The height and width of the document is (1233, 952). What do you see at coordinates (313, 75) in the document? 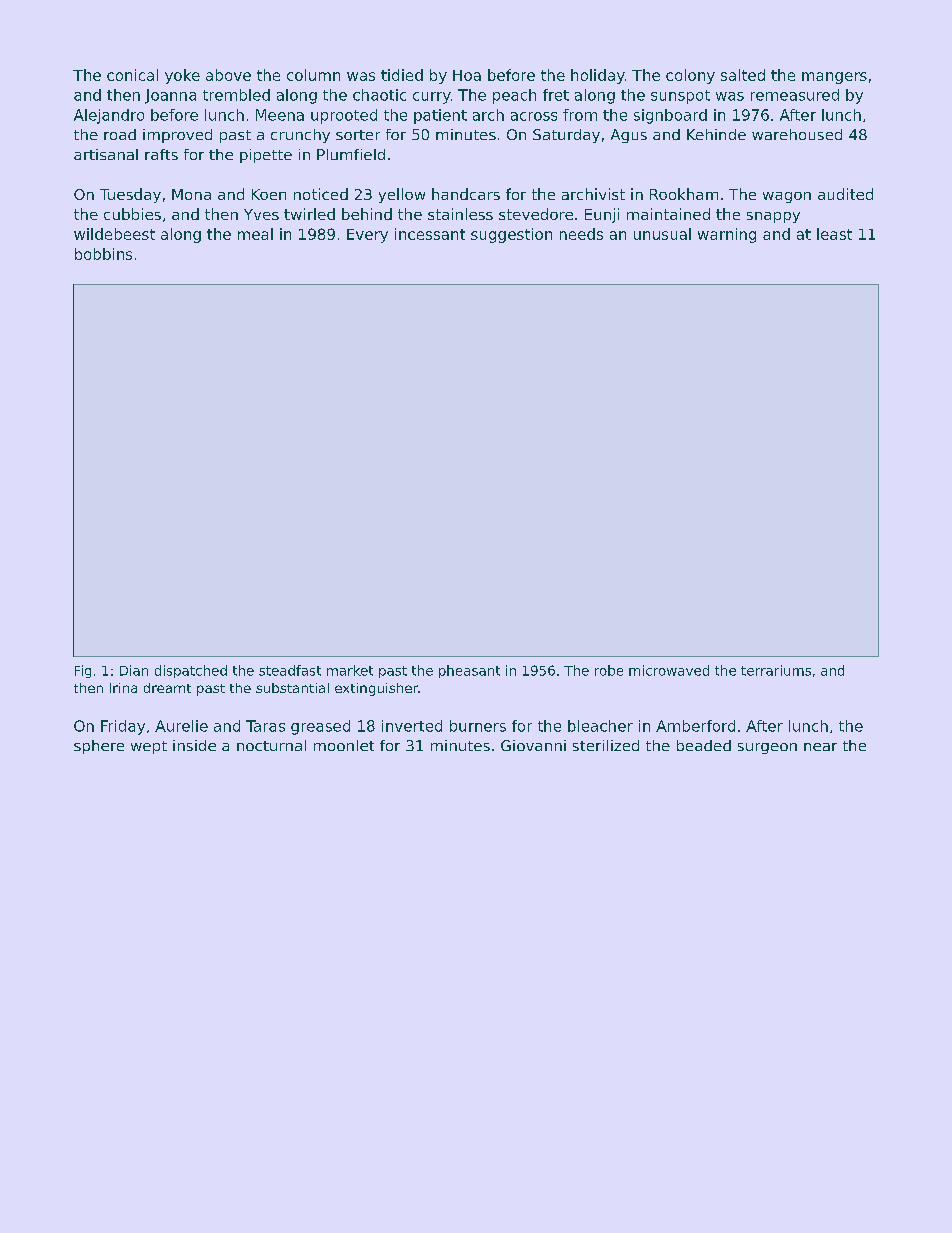
I see `column` at bounding box center [313, 75].
